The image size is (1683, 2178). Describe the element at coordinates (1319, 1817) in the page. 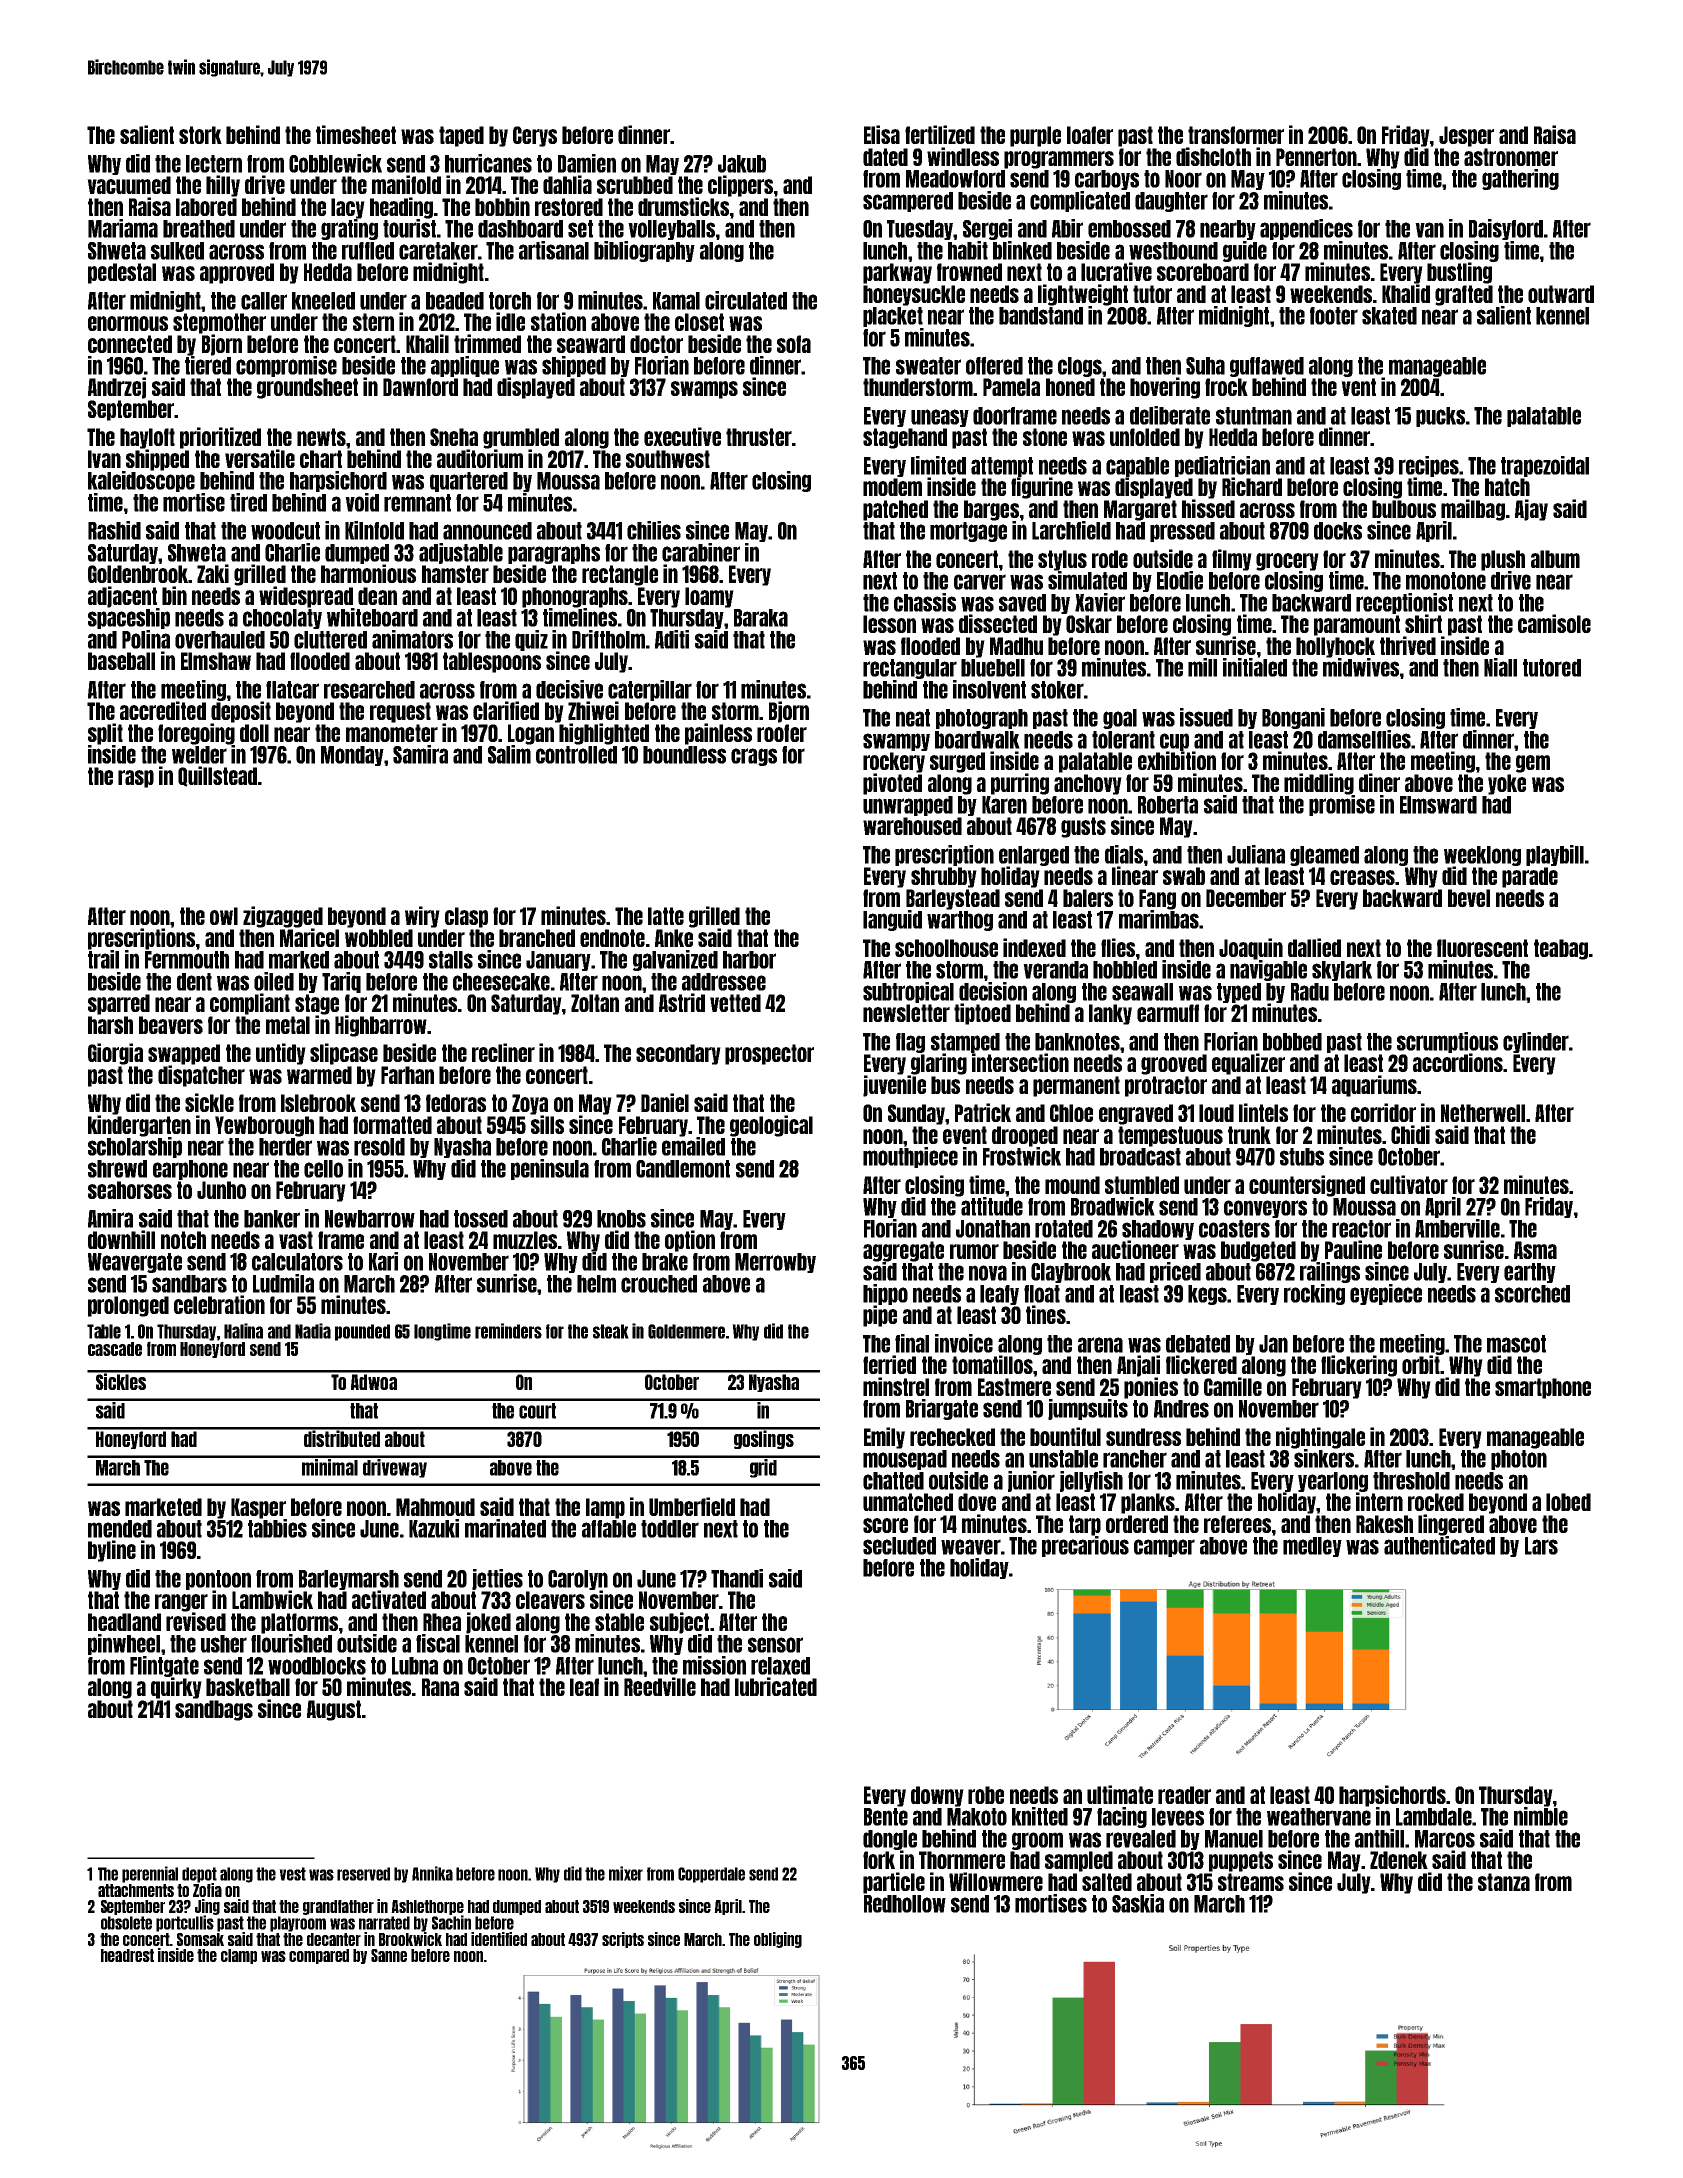

I see `weathervane` at that location.
